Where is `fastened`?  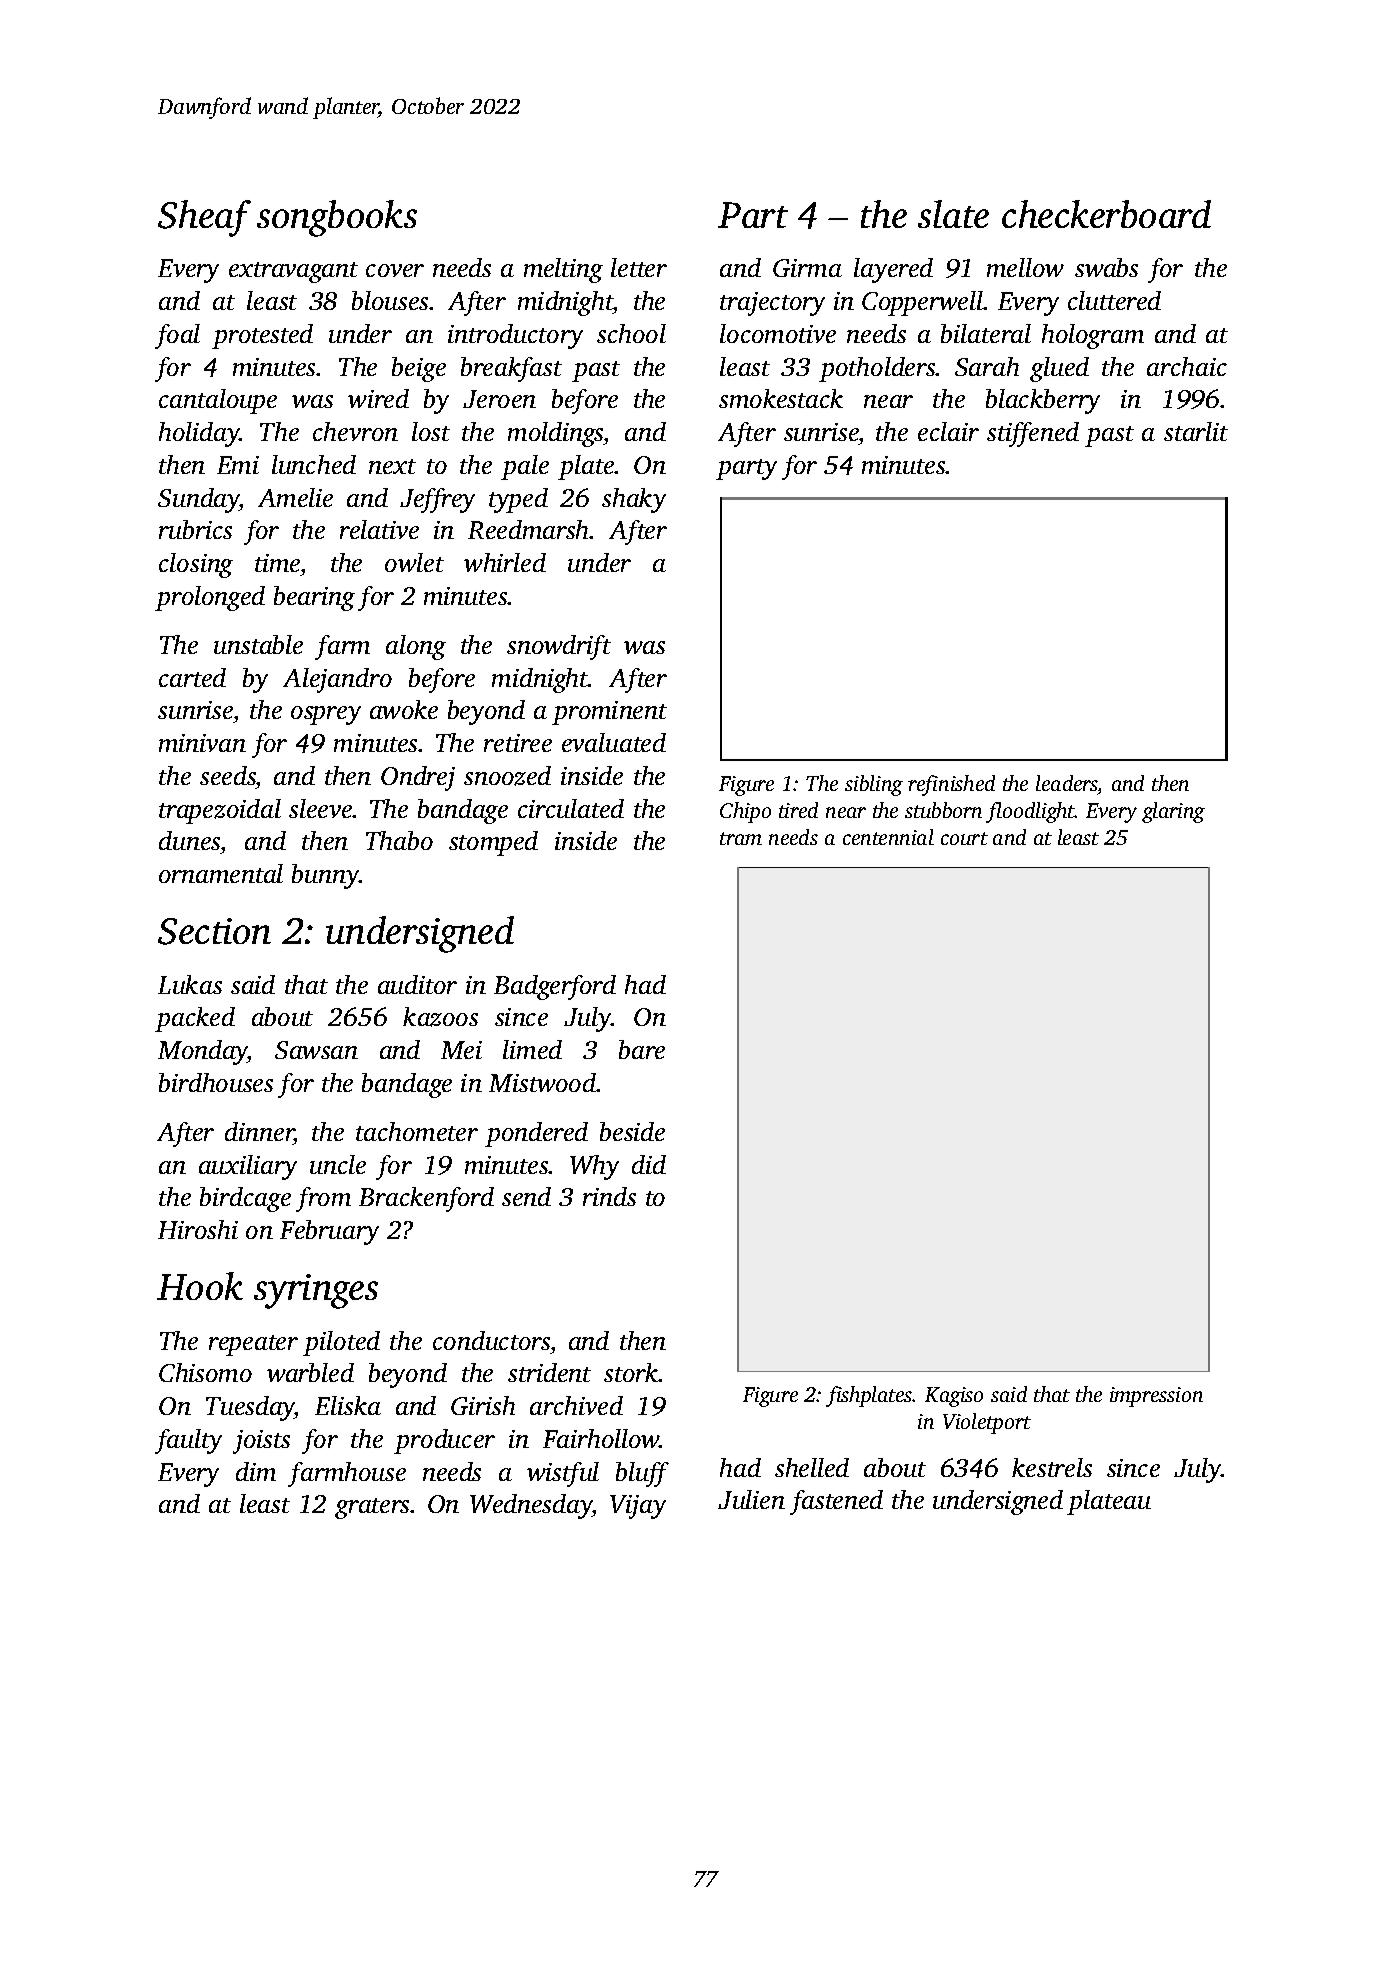
fastened is located at coordinates (836, 1502).
